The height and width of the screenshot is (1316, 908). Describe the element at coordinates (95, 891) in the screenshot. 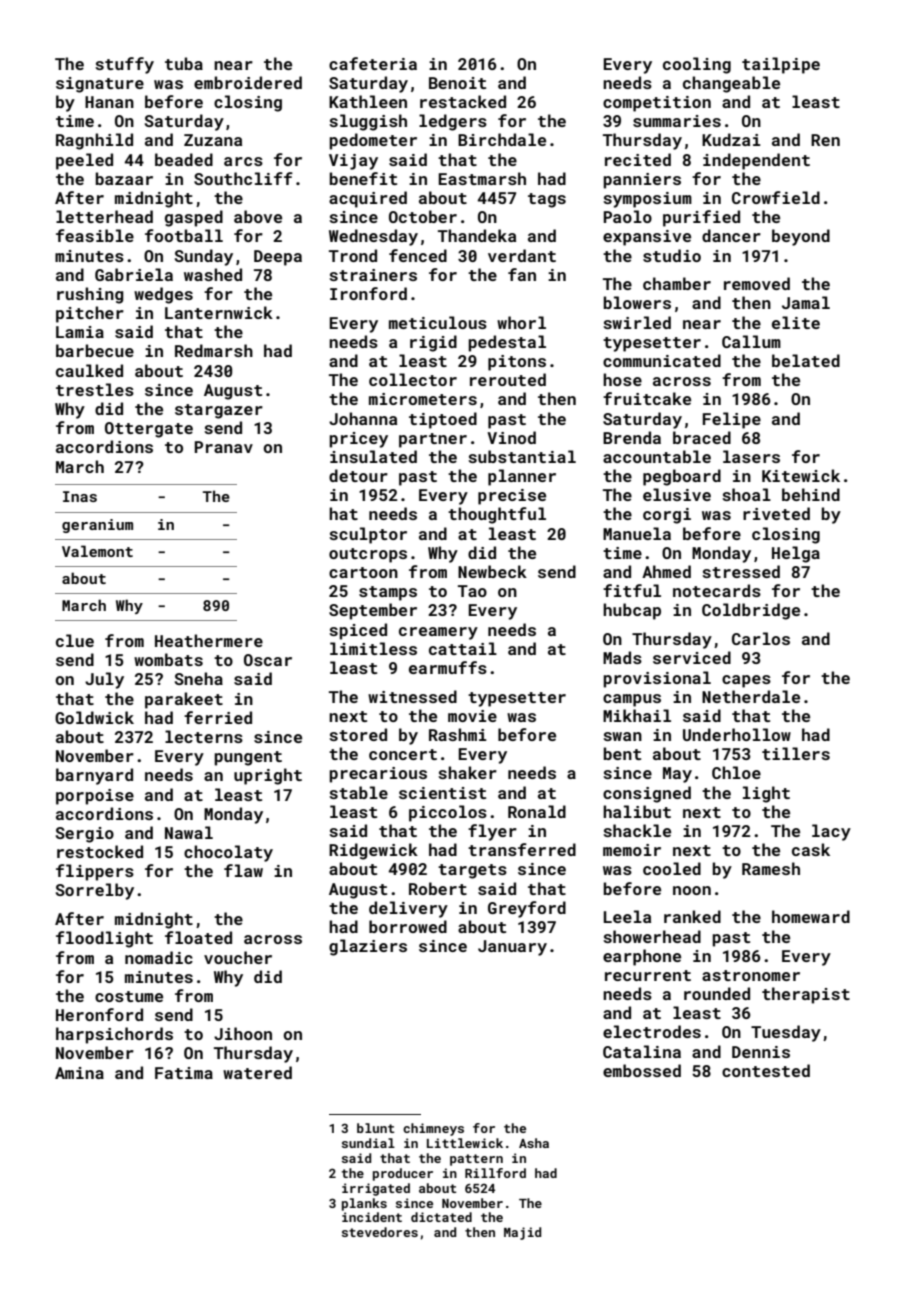

I see `Sorrelby` at that location.
